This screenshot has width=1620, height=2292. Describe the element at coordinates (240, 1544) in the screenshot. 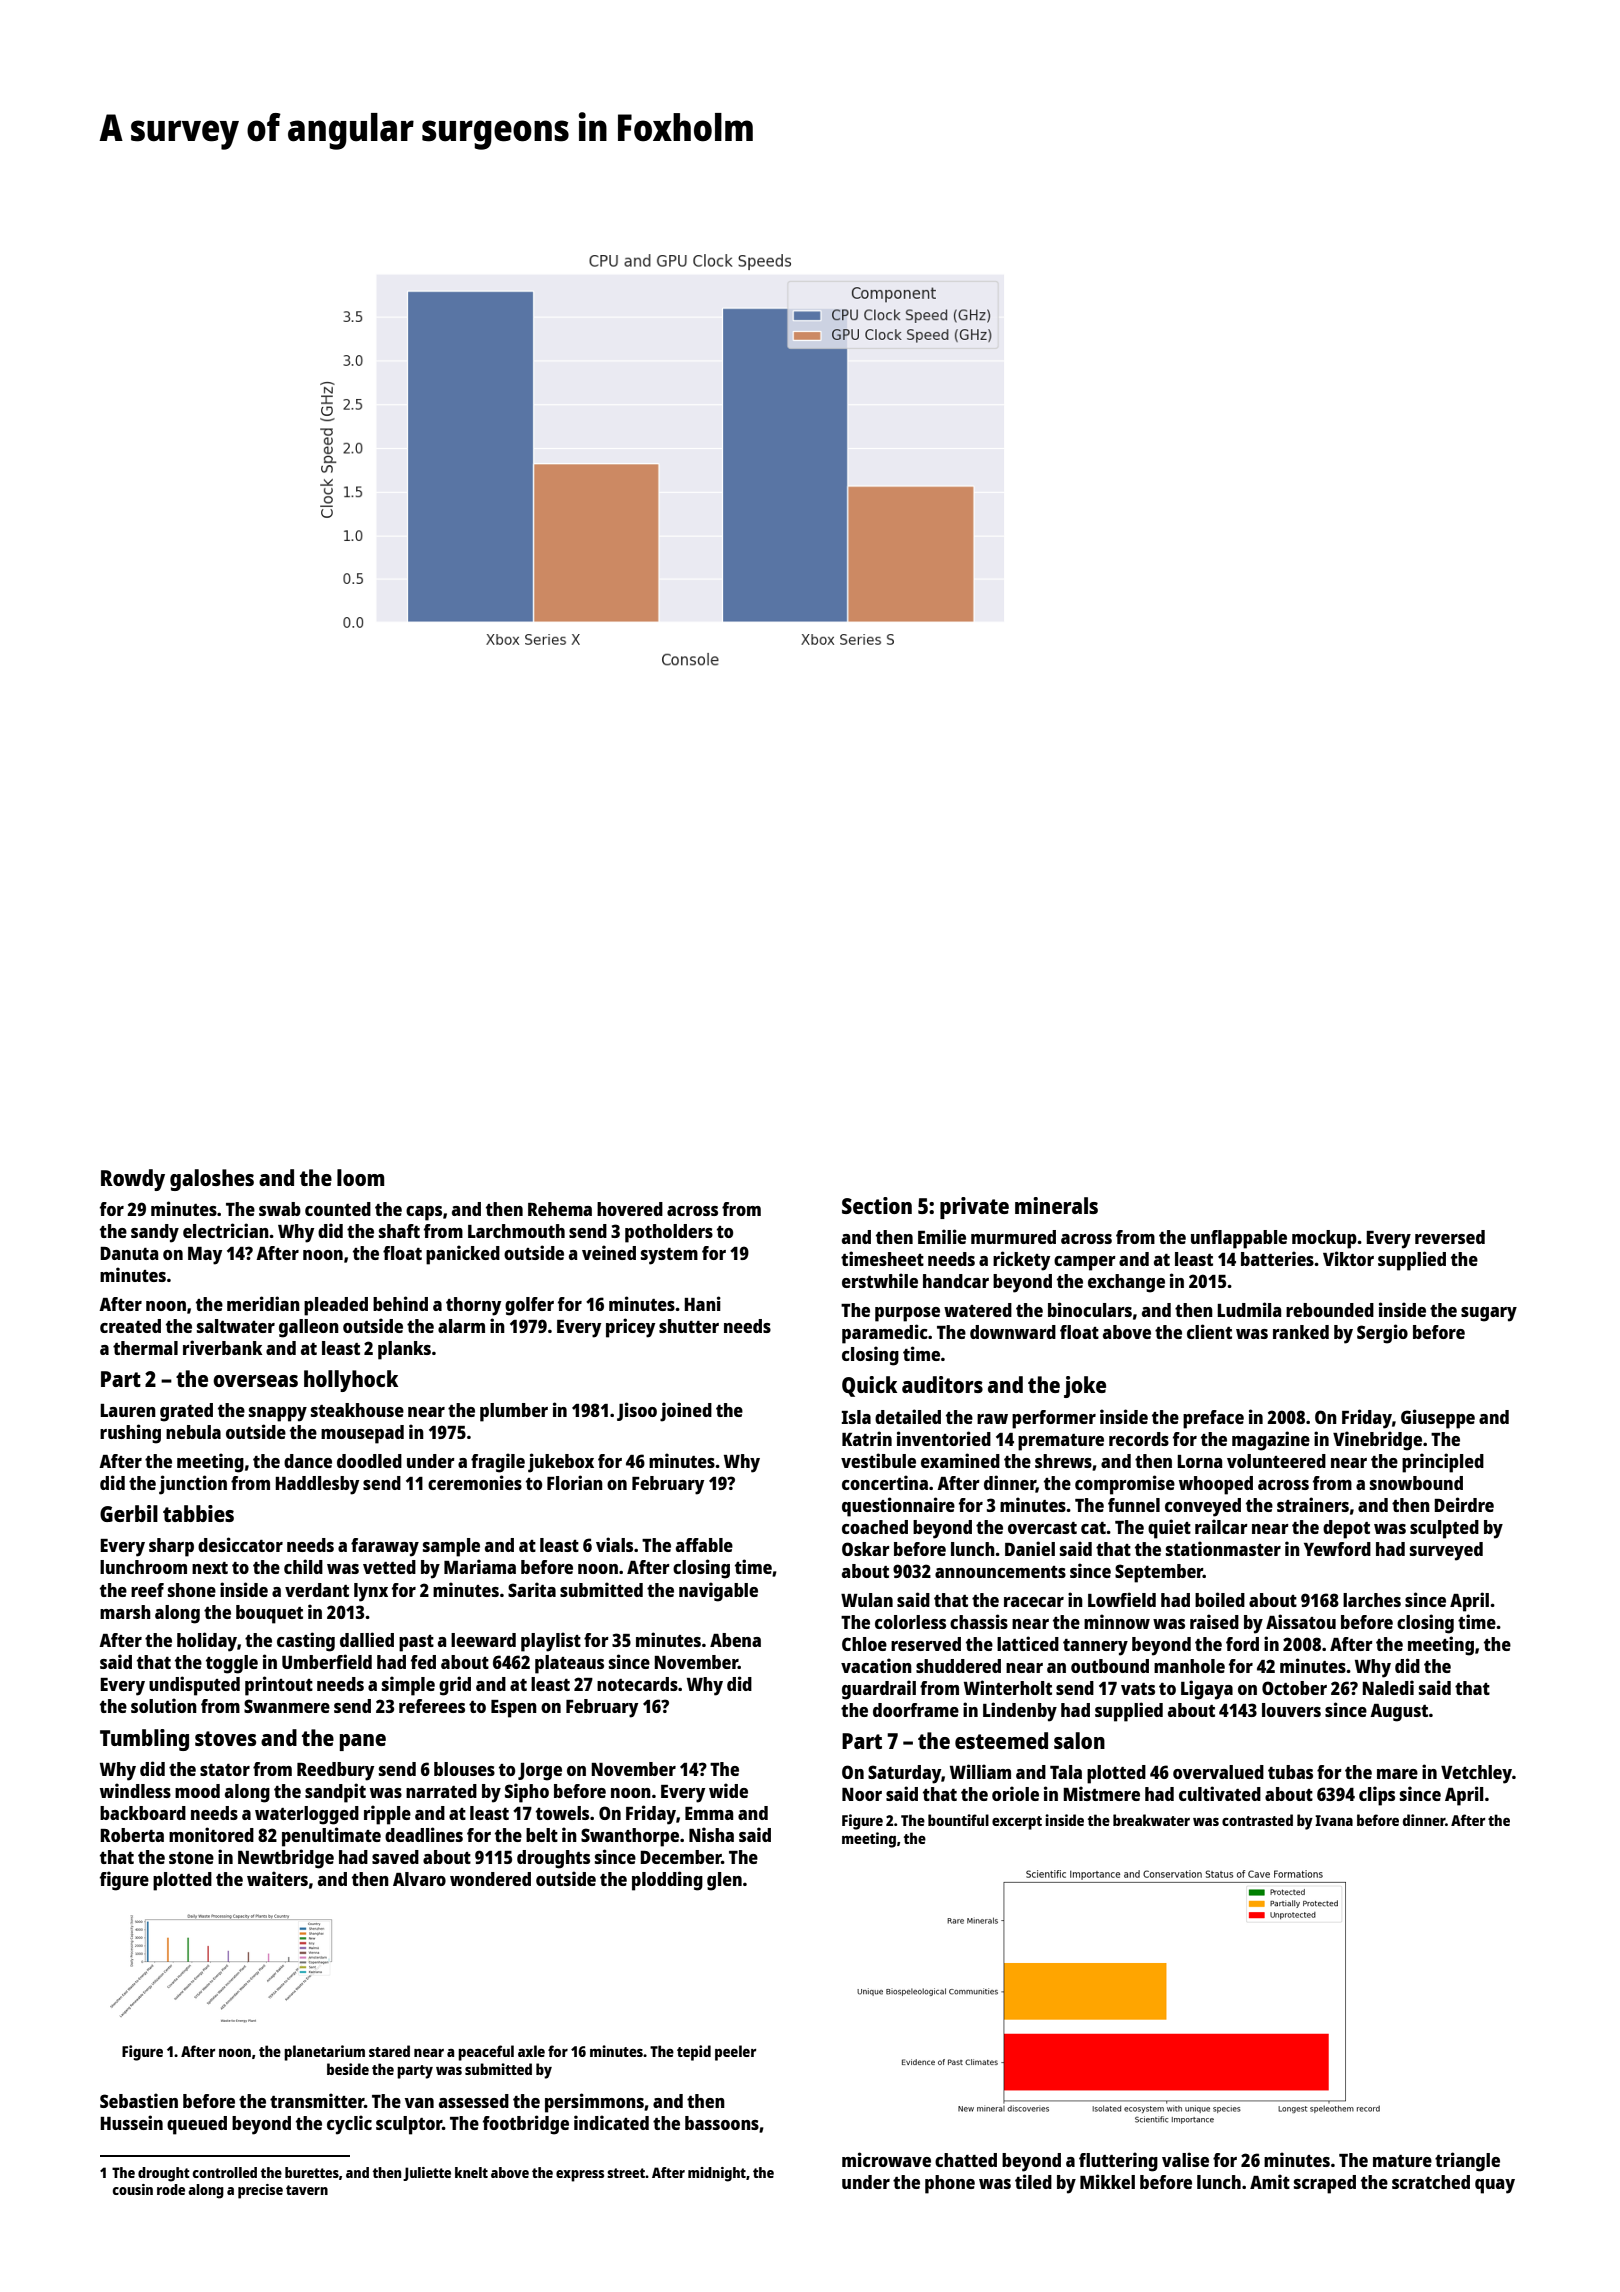

I see `desiccator` at that location.
